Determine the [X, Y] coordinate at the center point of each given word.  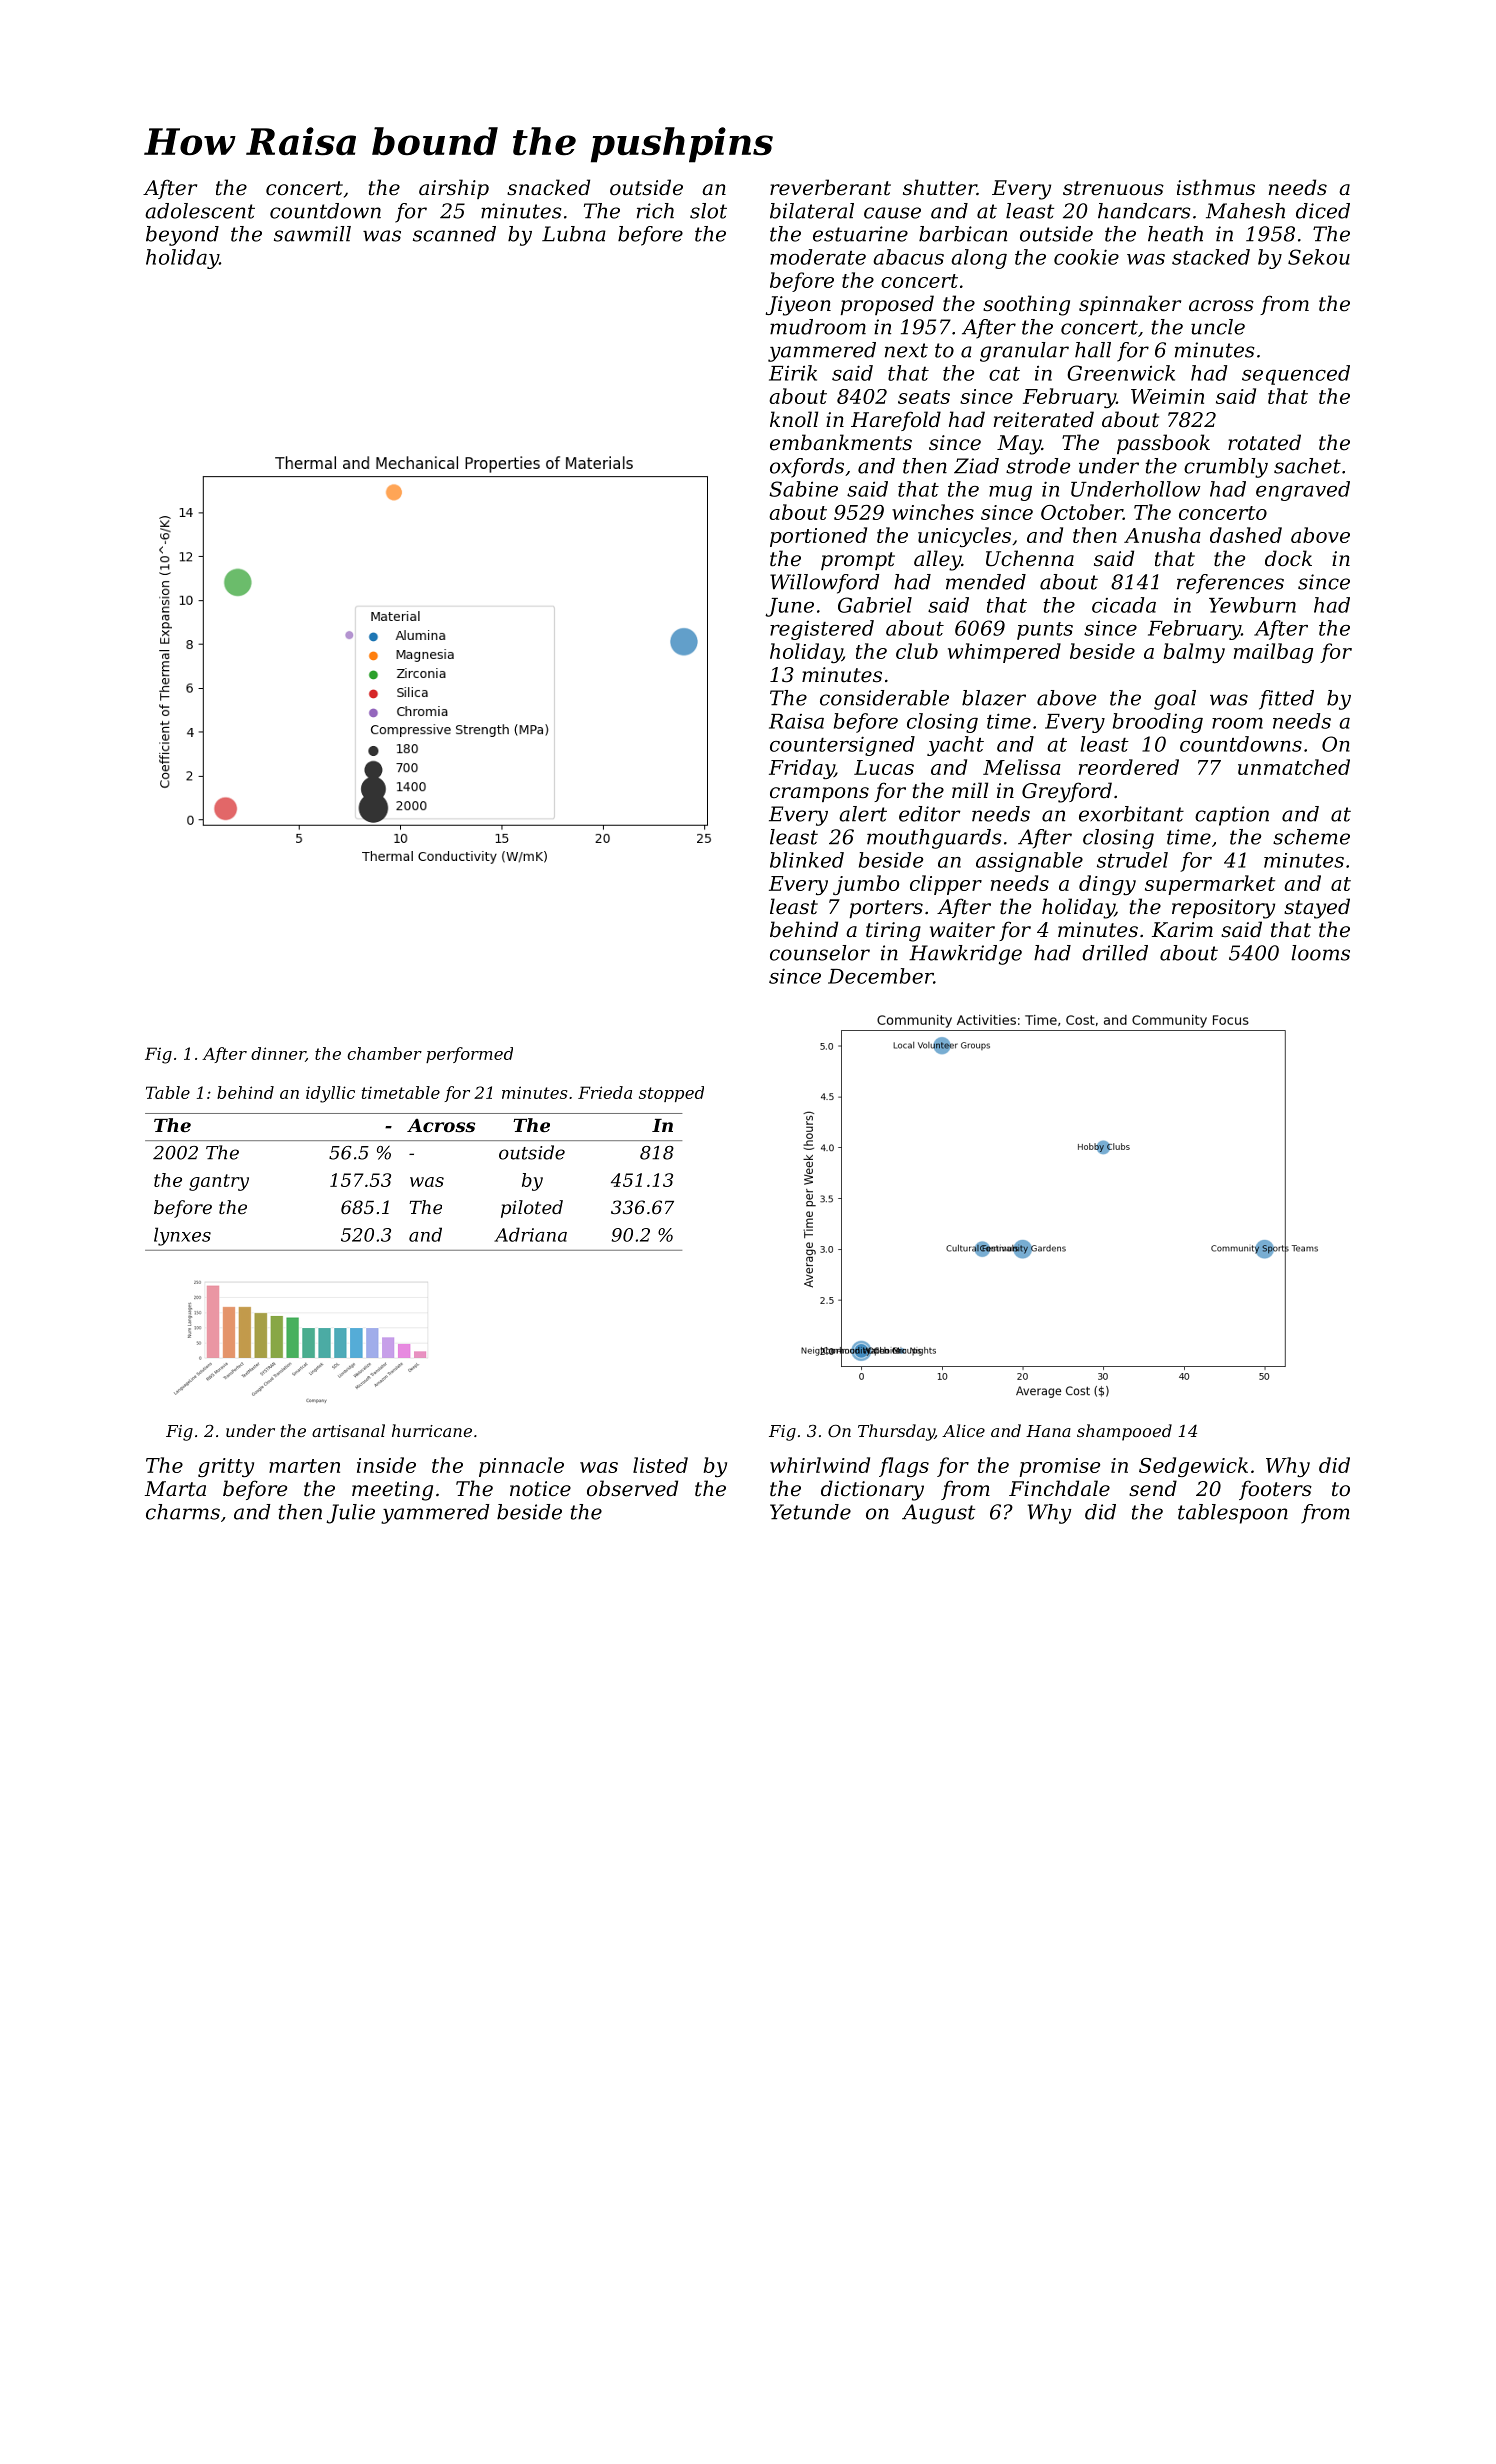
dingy [1107, 885]
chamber [384, 1053]
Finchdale [1059, 1488]
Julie [350, 1514]
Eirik [793, 373]
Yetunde [810, 1512]
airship [454, 189]
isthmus [1216, 187]
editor [929, 814]
